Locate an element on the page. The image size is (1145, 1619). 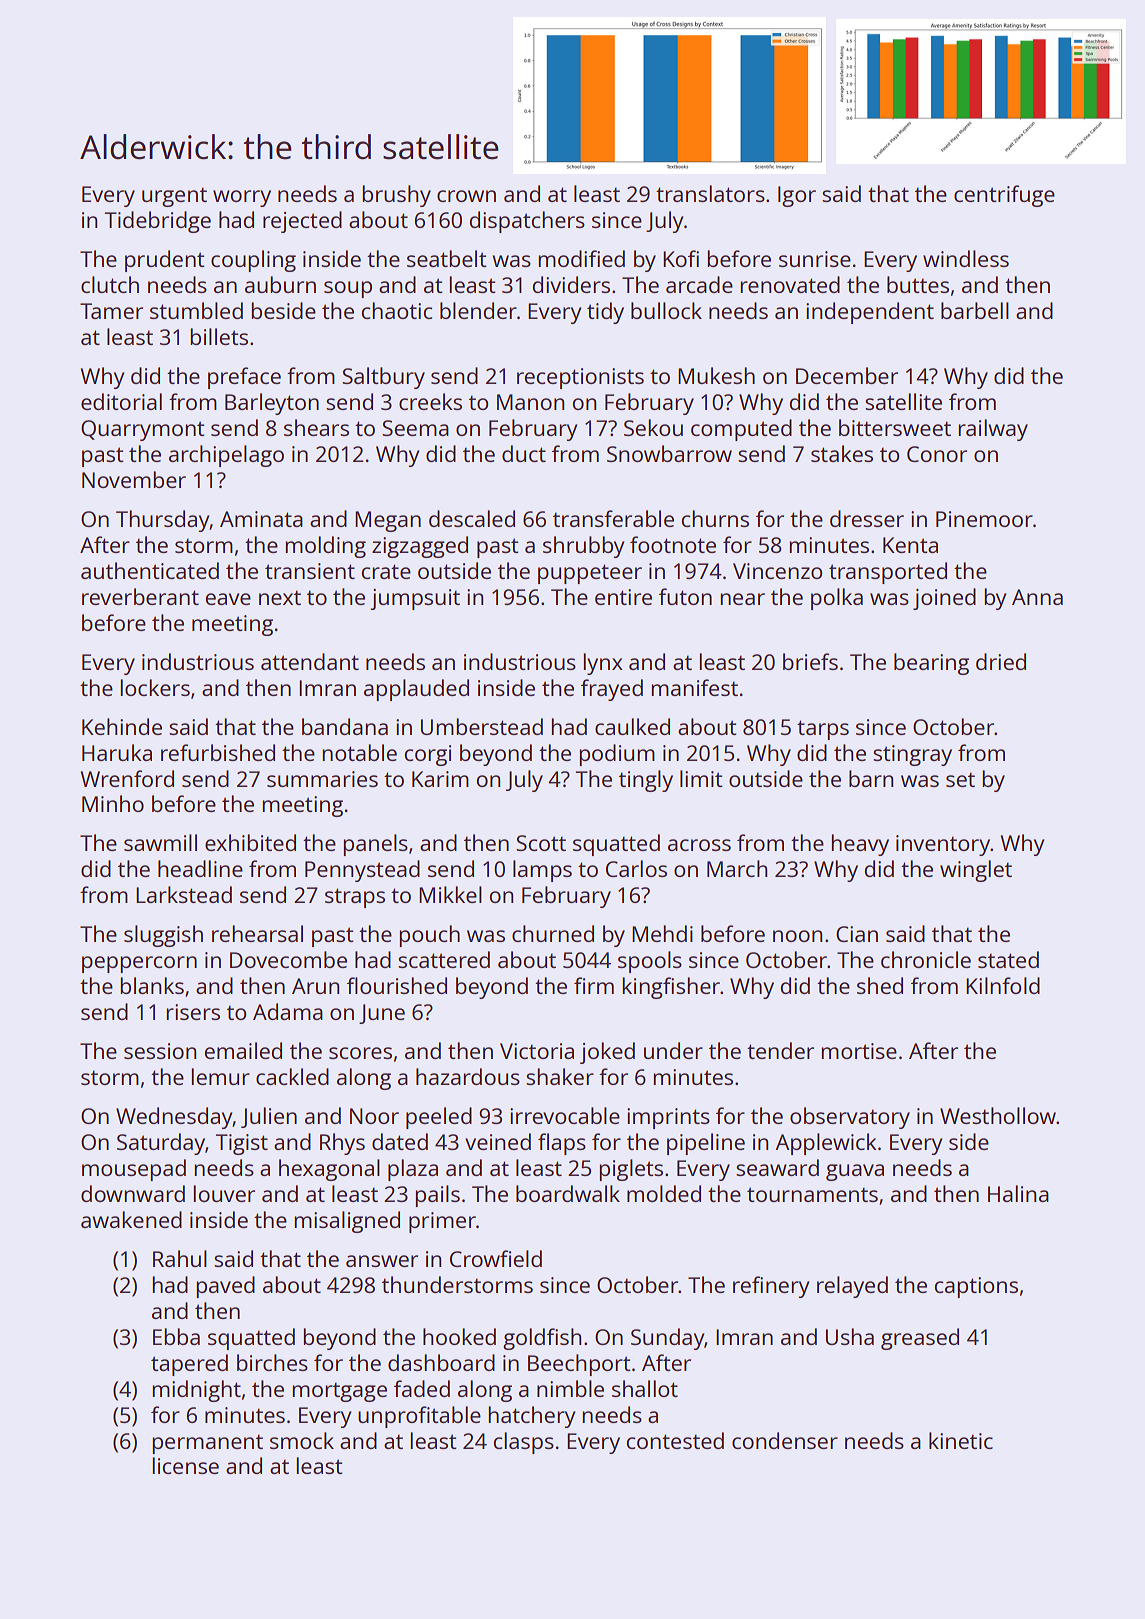
Aminata is located at coordinates (261, 519).
